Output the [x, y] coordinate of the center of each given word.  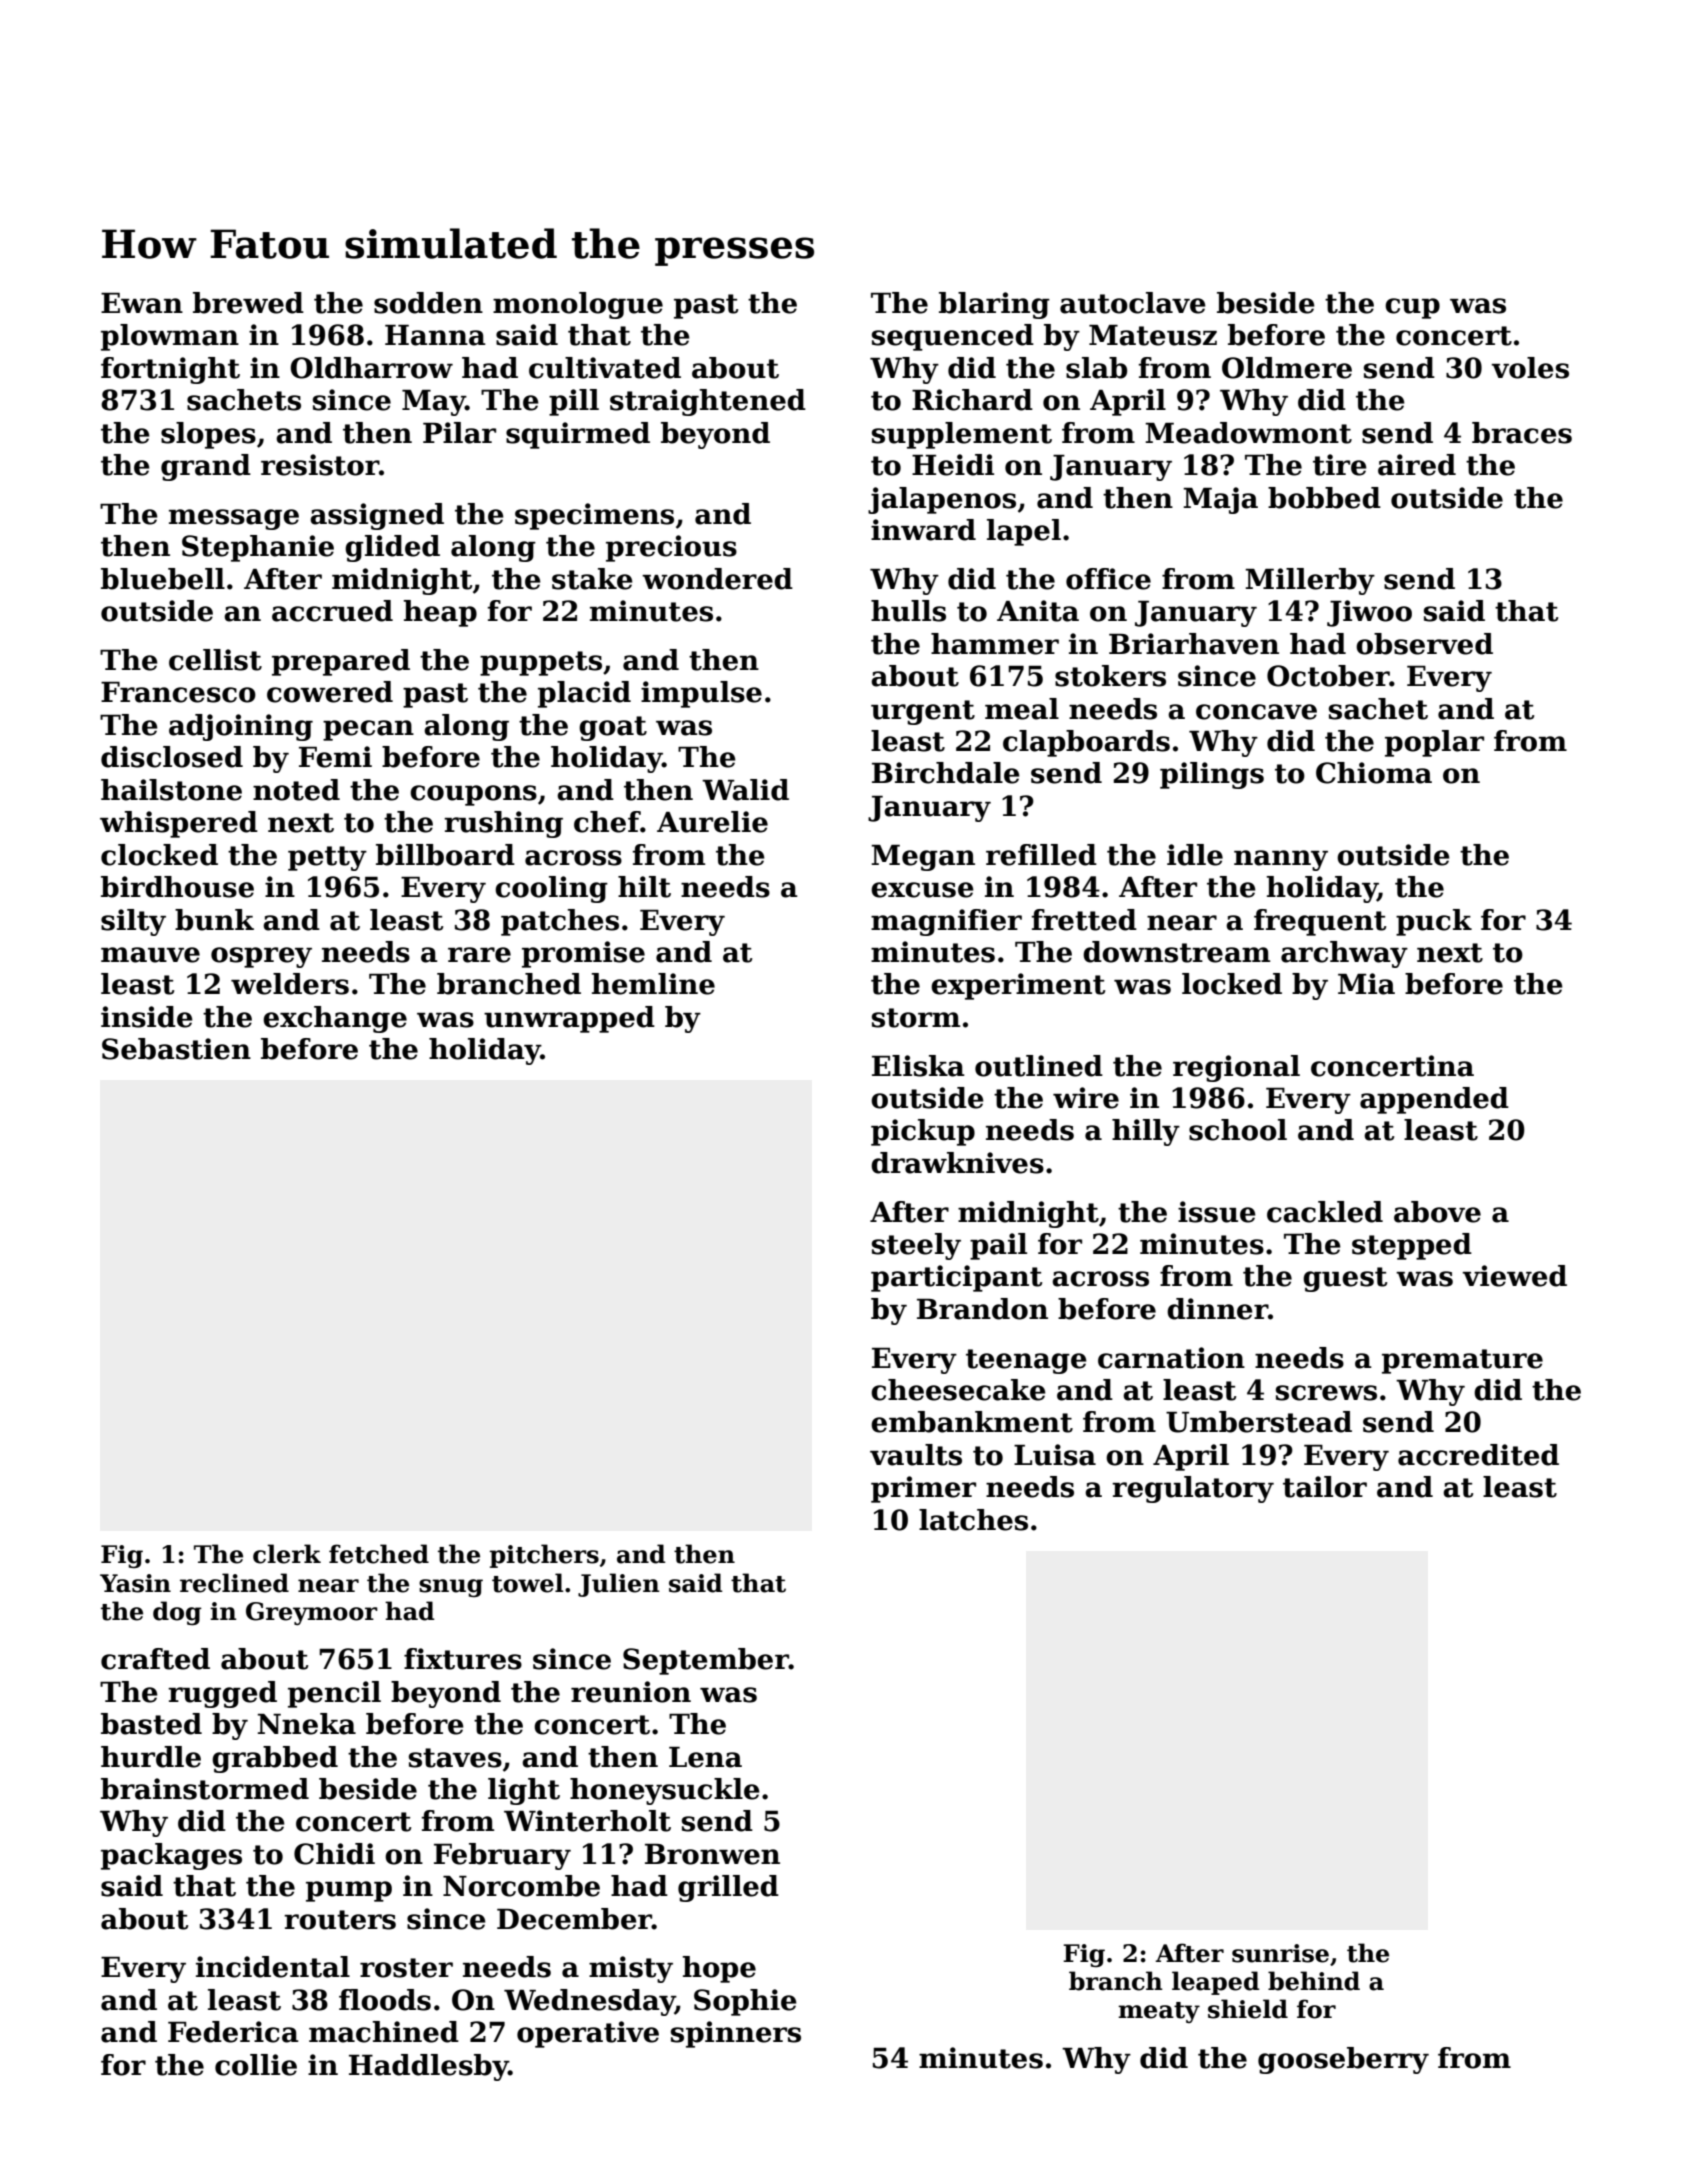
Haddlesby [429, 2067]
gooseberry [1343, 2060]
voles [1530, 368]
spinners [736, 2034]
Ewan [142, 303]
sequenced [953, 337]
